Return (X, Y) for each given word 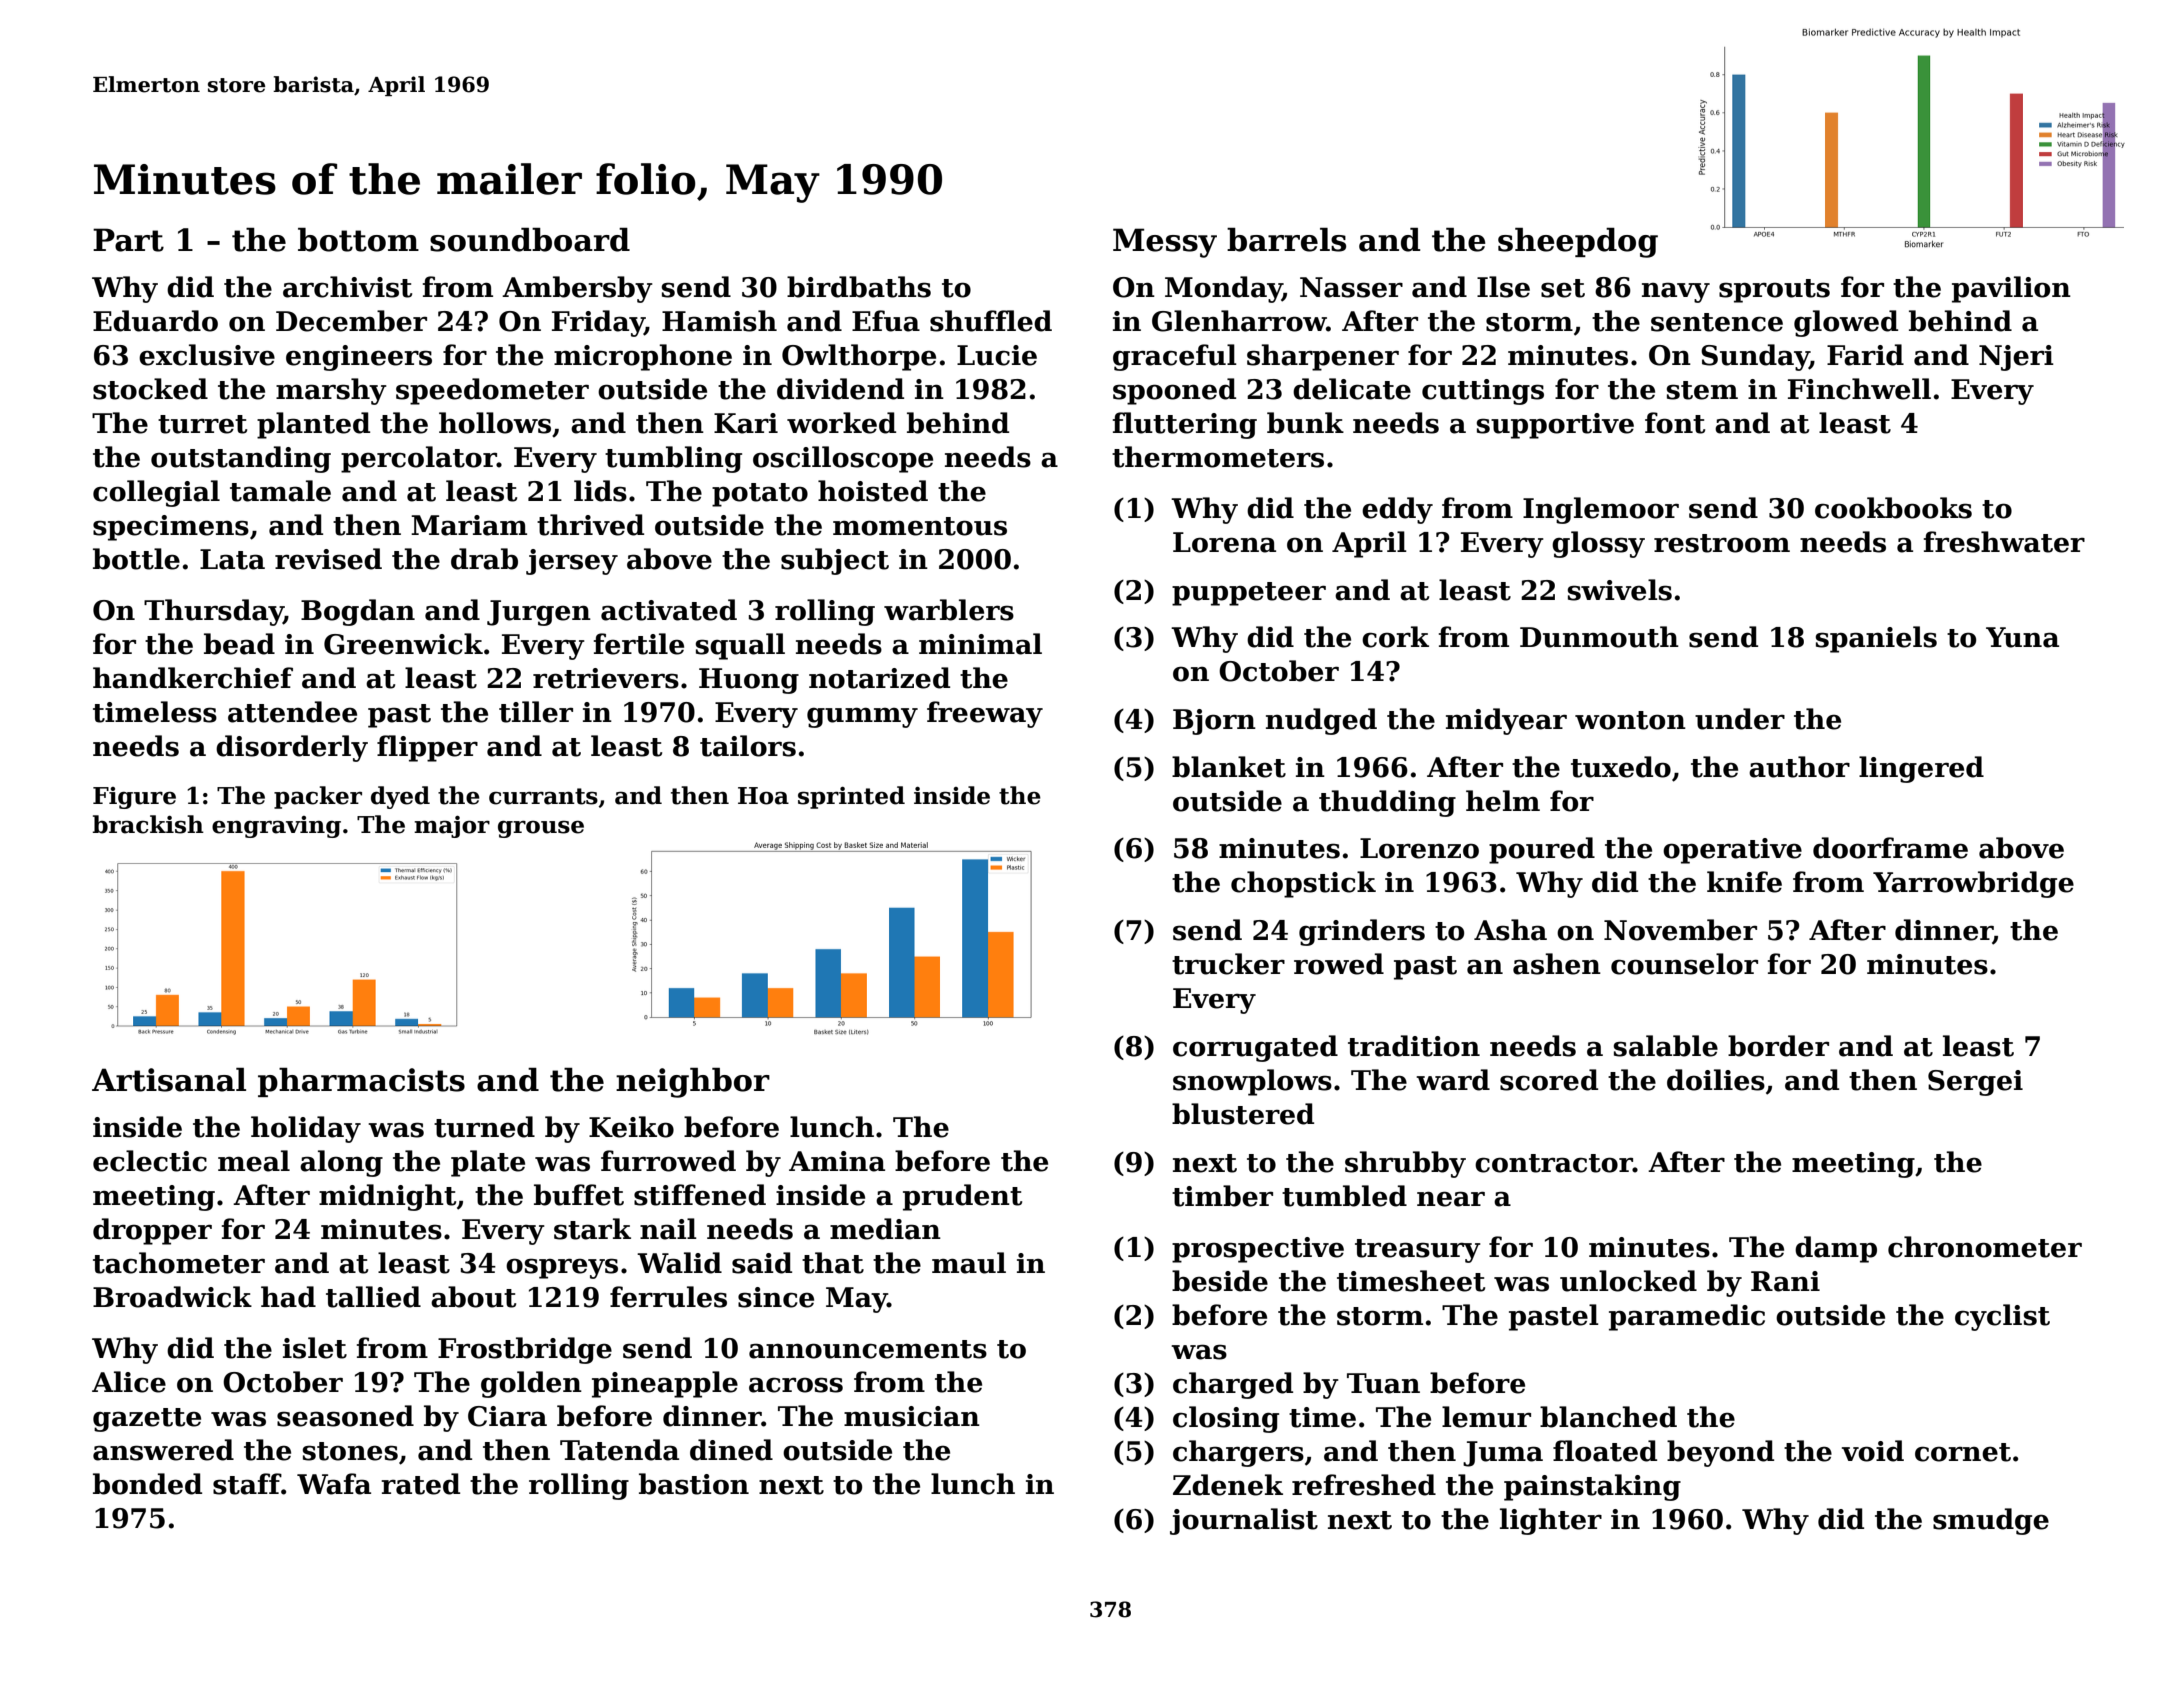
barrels (1286, 240)
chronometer (1985, 1247)
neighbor (693, 1083)
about (473, 1297)
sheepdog (1578, 243)
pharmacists (361, 1082)
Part (128, 240)
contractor (1554, 1163)
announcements (868, 1349)
